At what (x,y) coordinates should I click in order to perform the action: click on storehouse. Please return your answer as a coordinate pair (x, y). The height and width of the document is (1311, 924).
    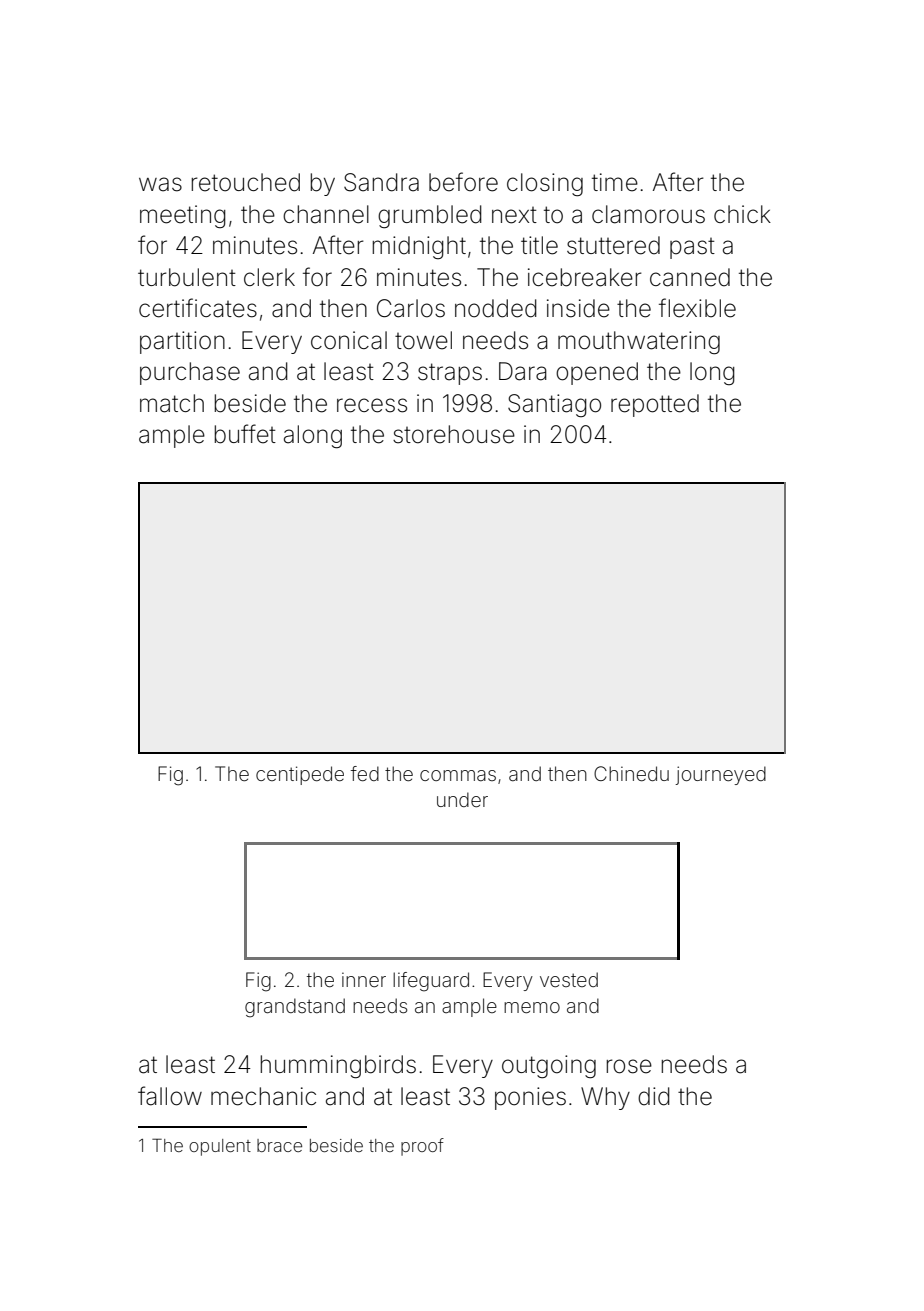
    Looking at the image, I should click on (454, 434).
